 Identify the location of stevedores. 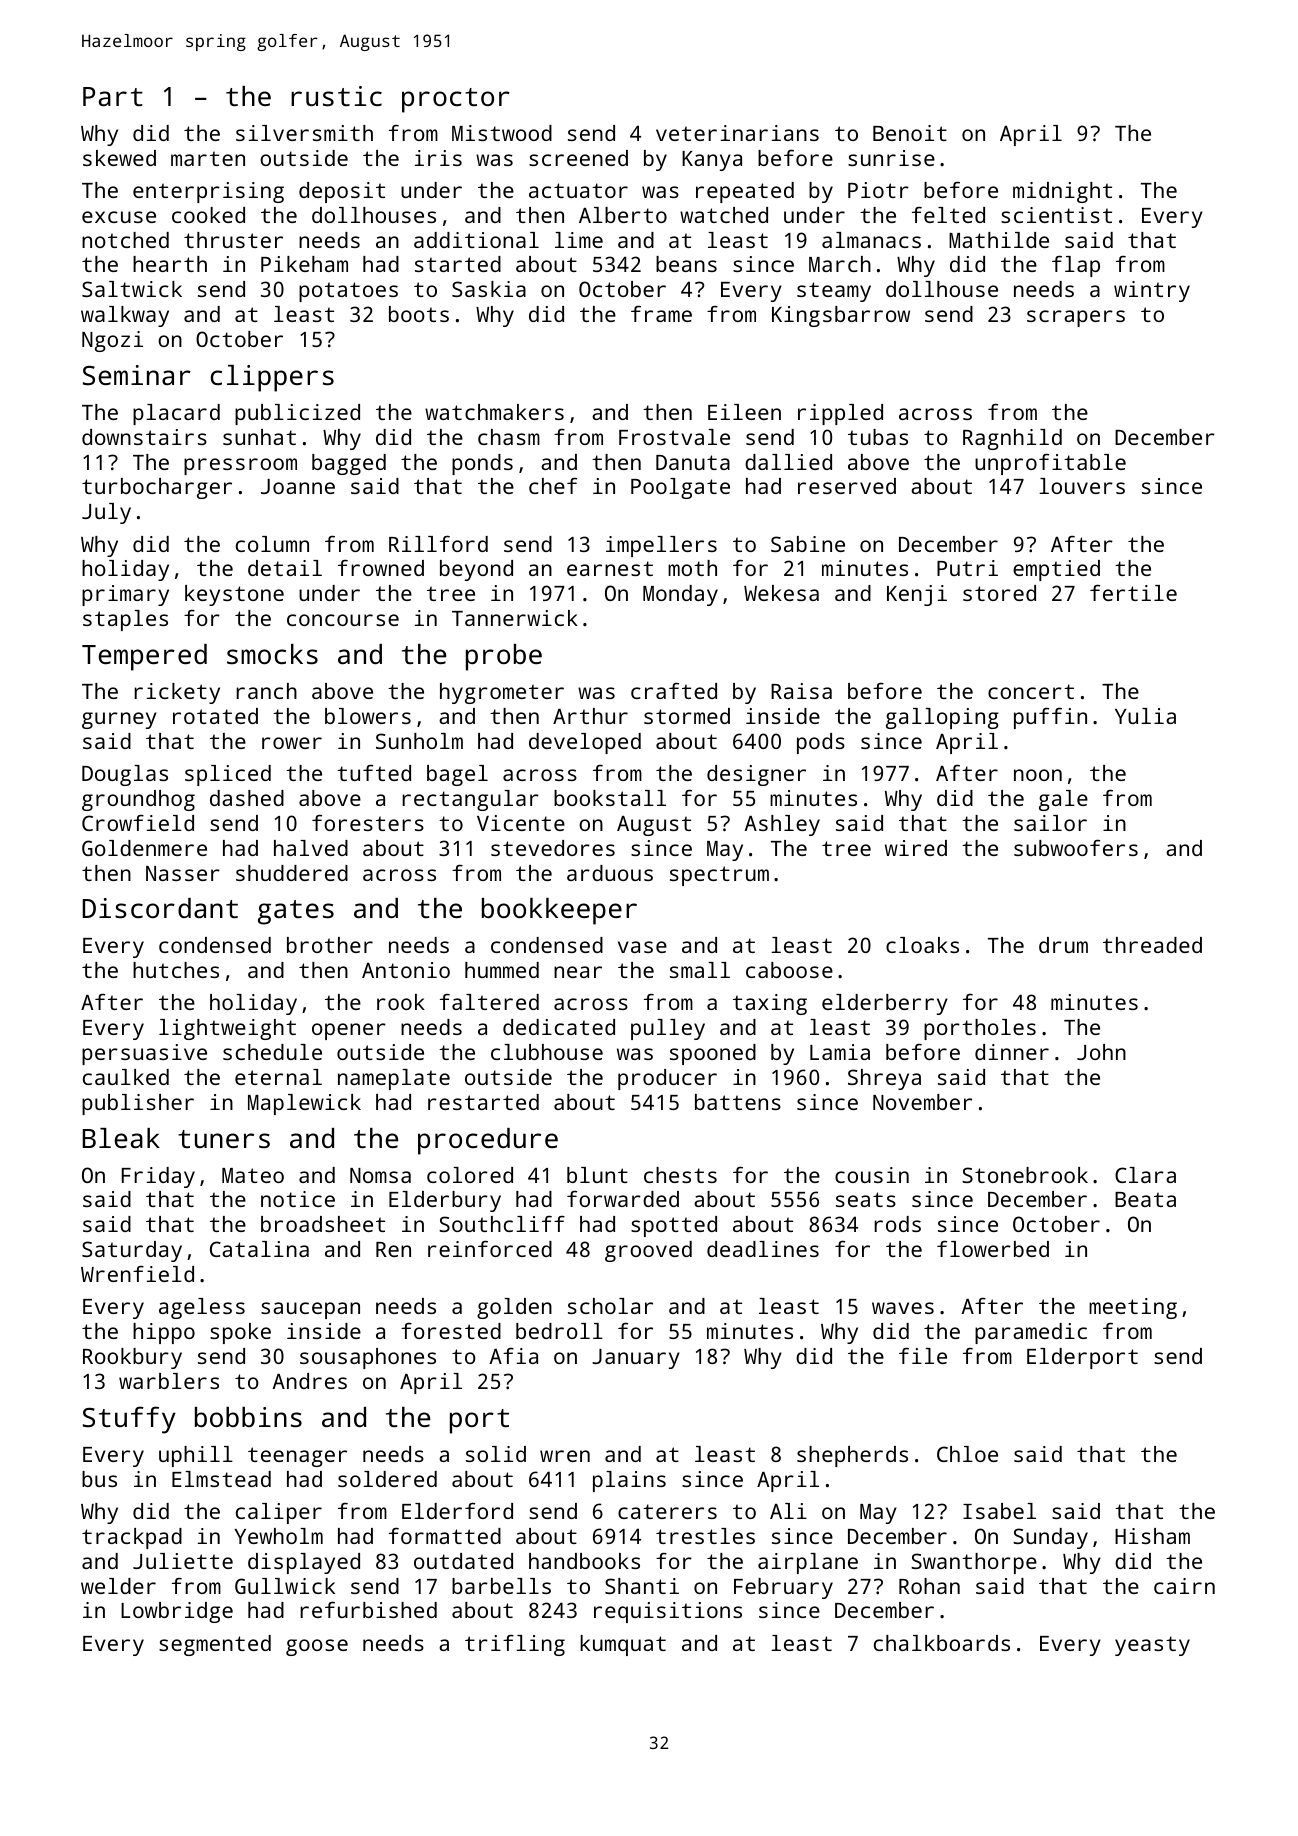
(553, 848).
